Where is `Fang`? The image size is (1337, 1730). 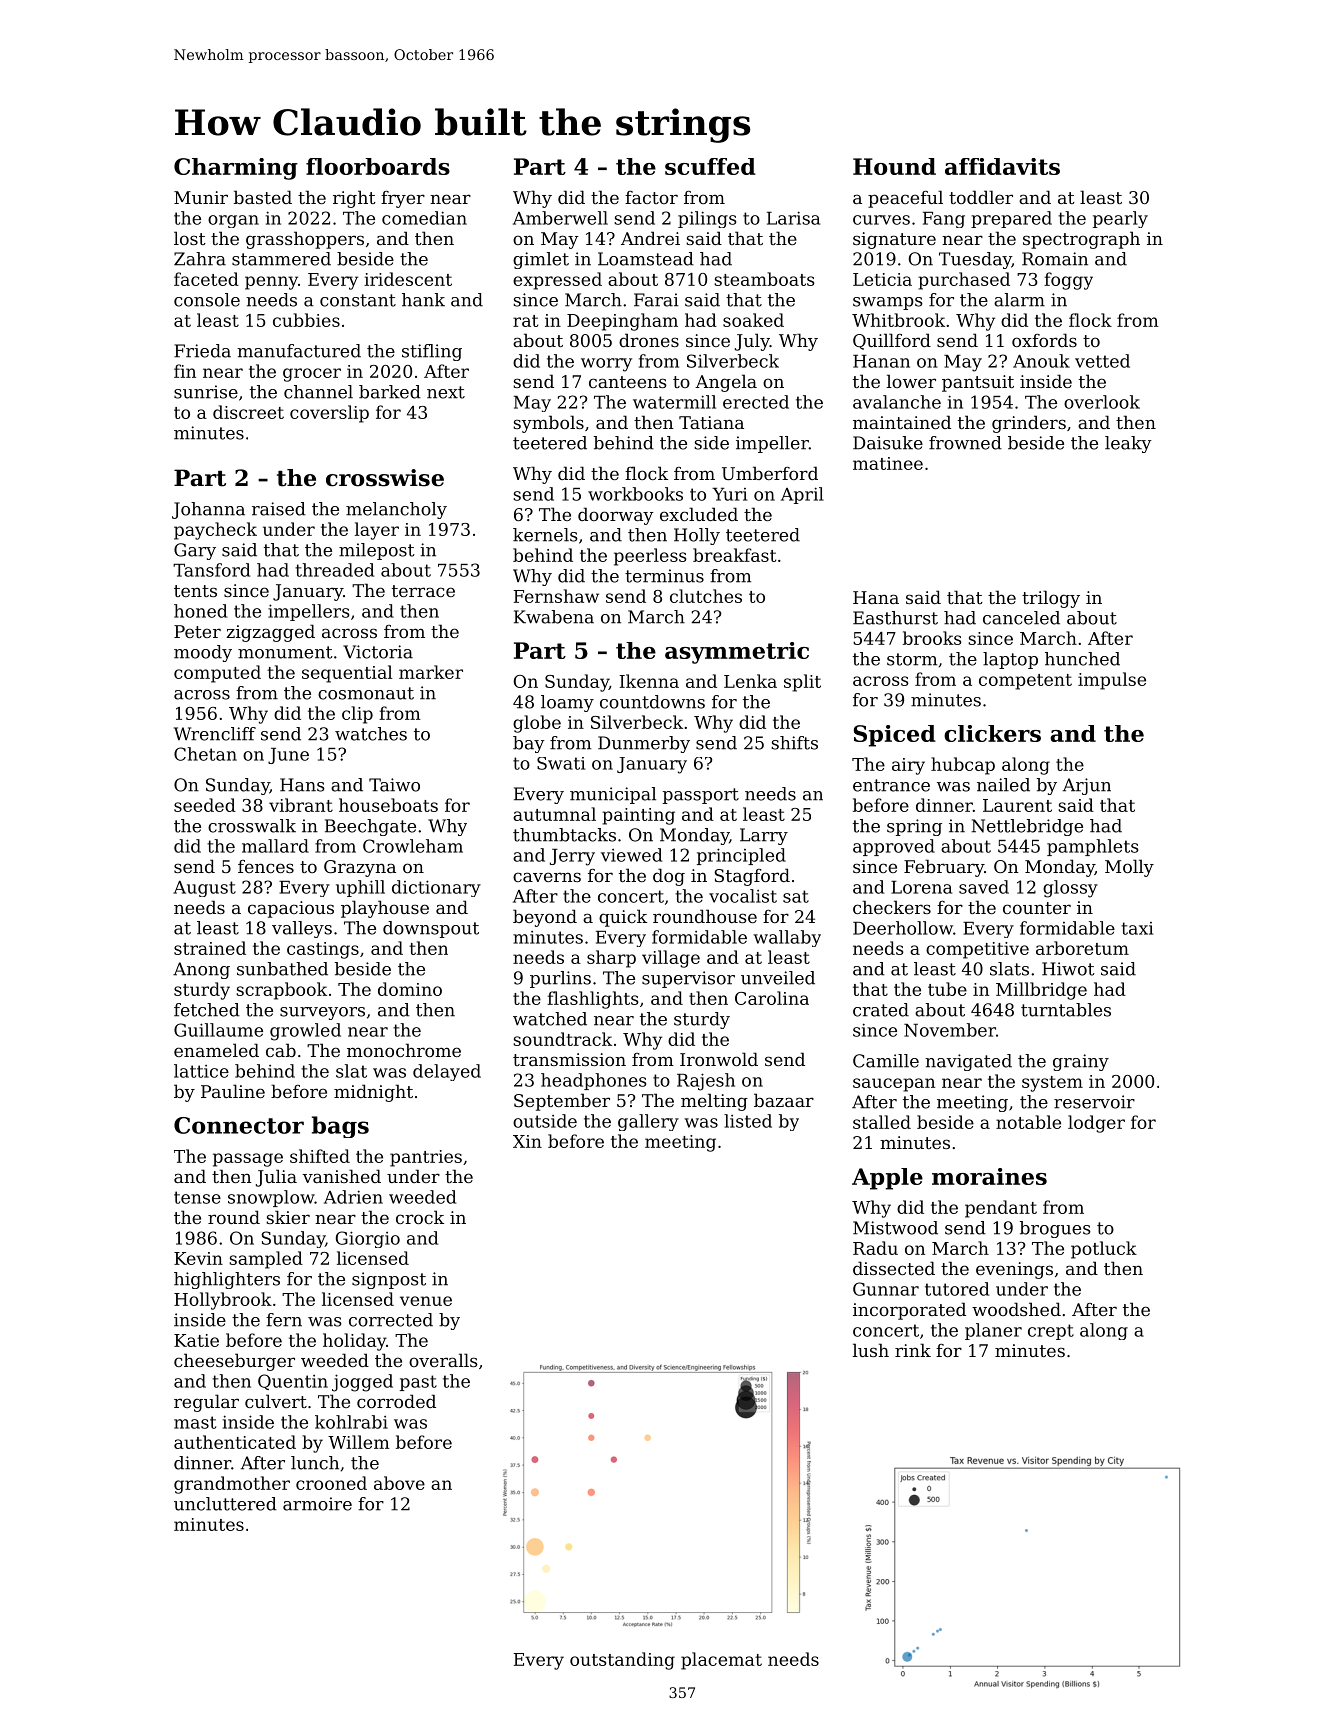
Fang is located at coordinates (944, 220).
